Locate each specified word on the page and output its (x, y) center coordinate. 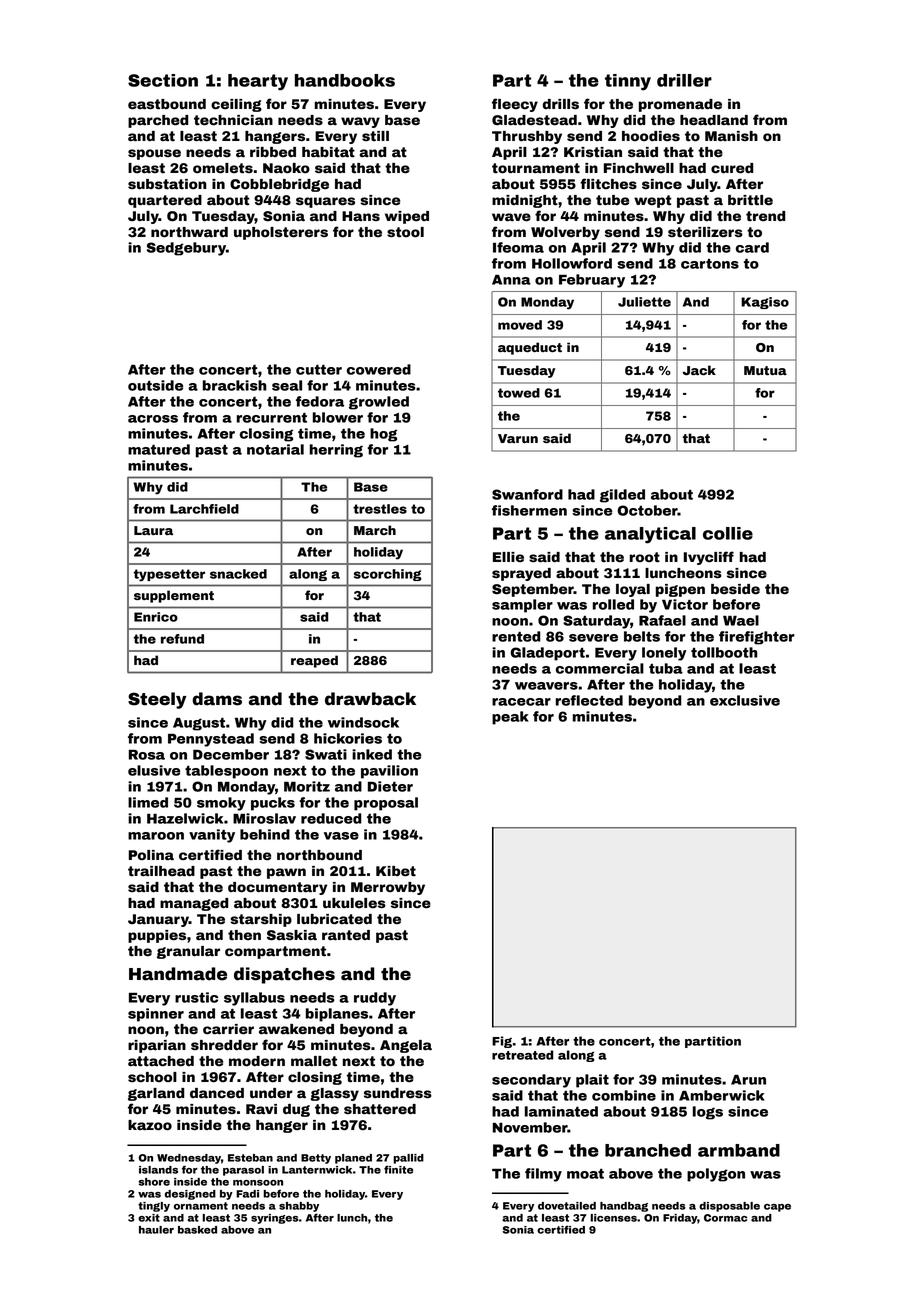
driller (684, 80)
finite (398, 1169)
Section (163, 80)
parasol (243, 1171)
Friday (680, 1219)
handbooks (345, 80)
